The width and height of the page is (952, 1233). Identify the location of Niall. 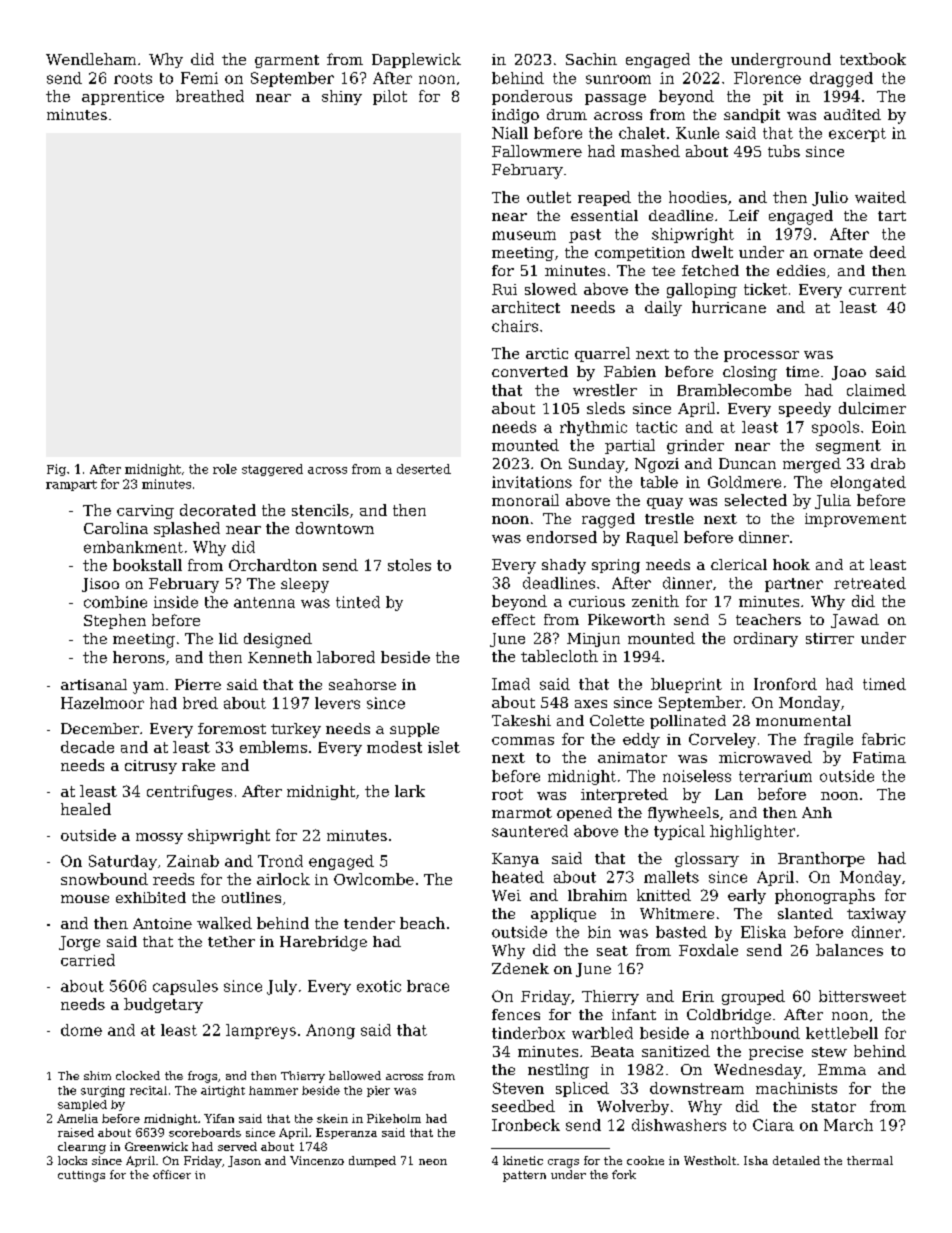
(510, 133).
